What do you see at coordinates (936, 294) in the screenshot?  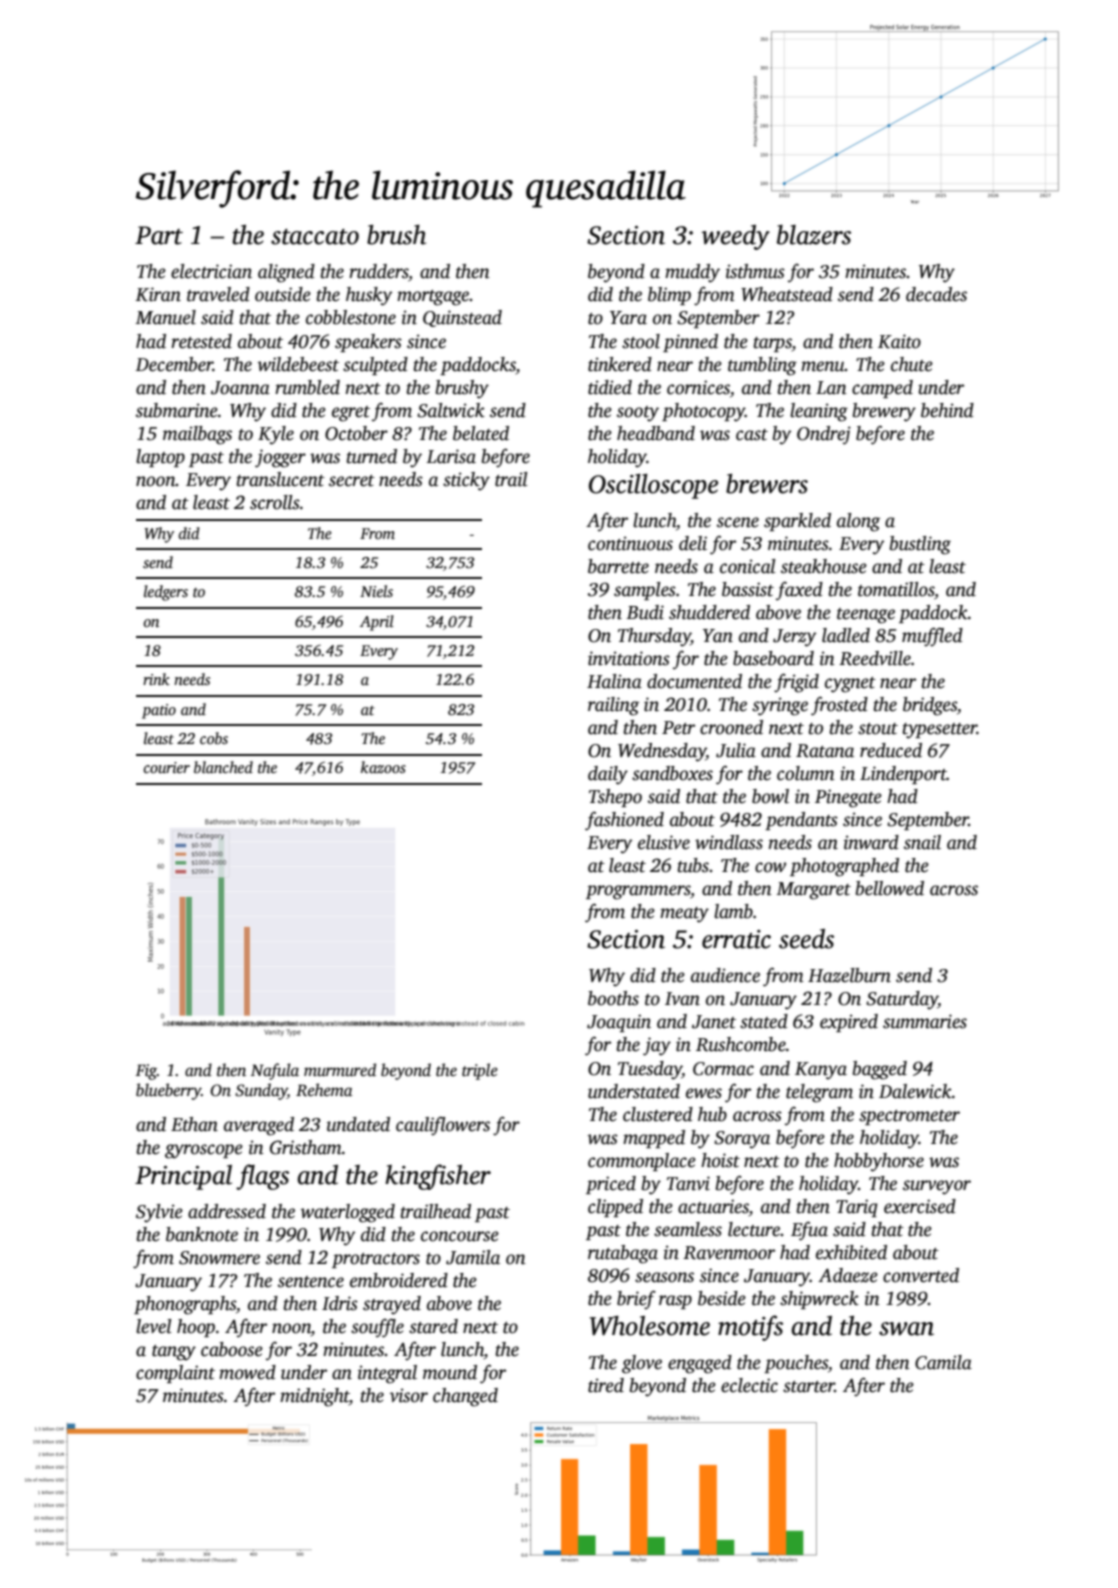 I see `decades` at bounding box center [936, 294].
